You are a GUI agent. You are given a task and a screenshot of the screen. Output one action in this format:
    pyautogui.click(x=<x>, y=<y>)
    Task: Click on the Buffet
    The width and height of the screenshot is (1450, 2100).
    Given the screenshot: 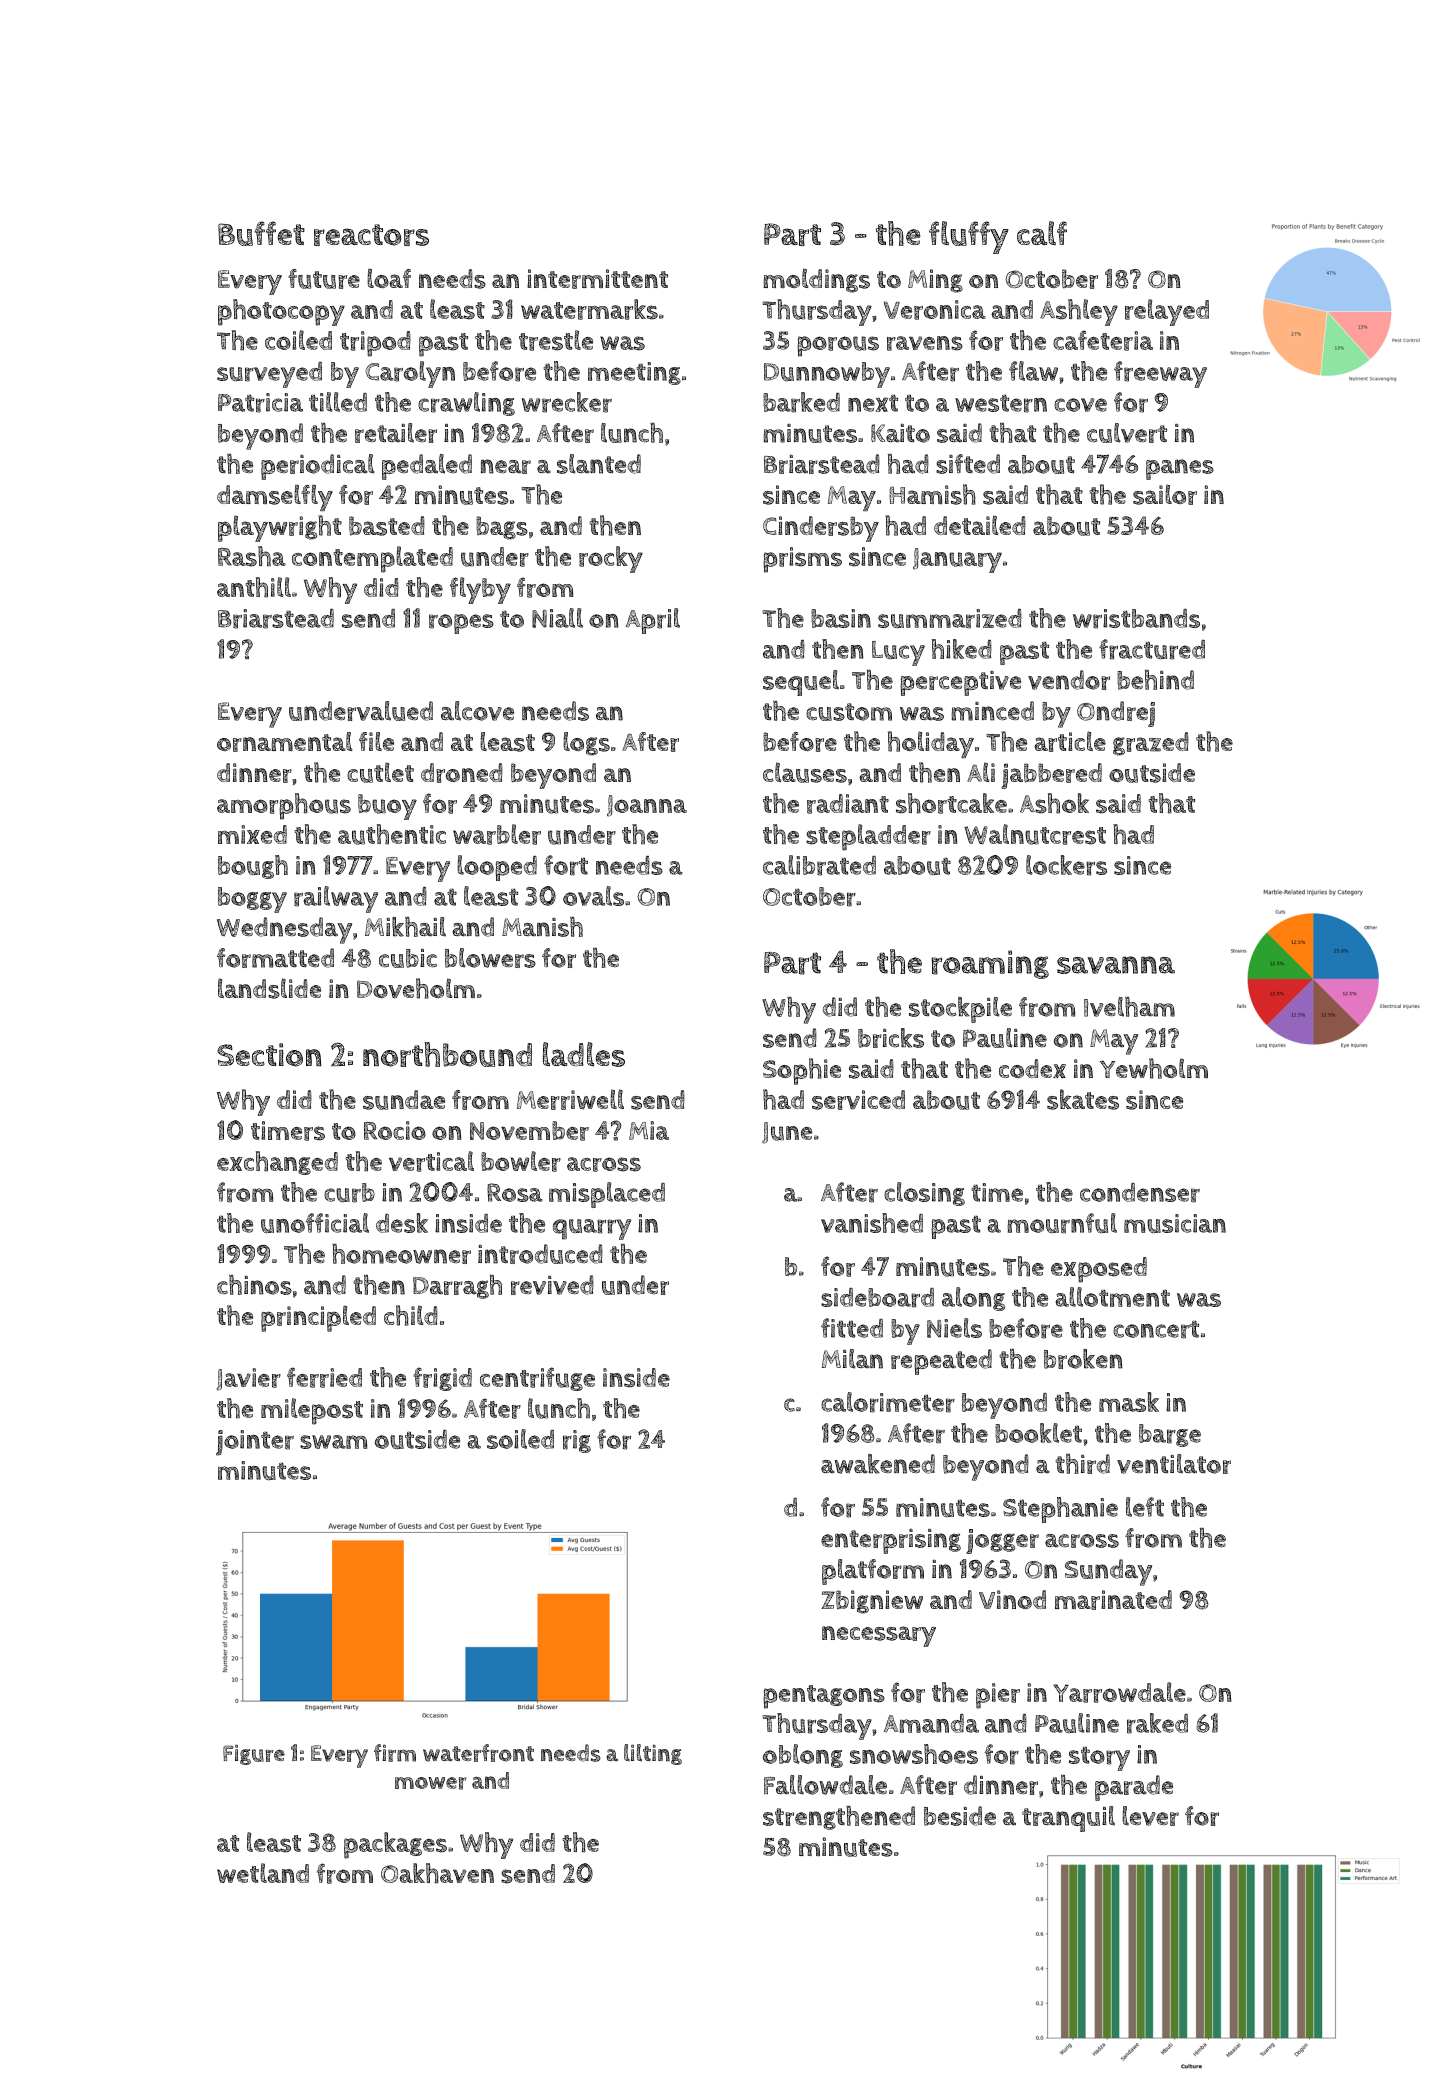 What is the action you would take?
    pyautogui.click(x=261, y=233)
